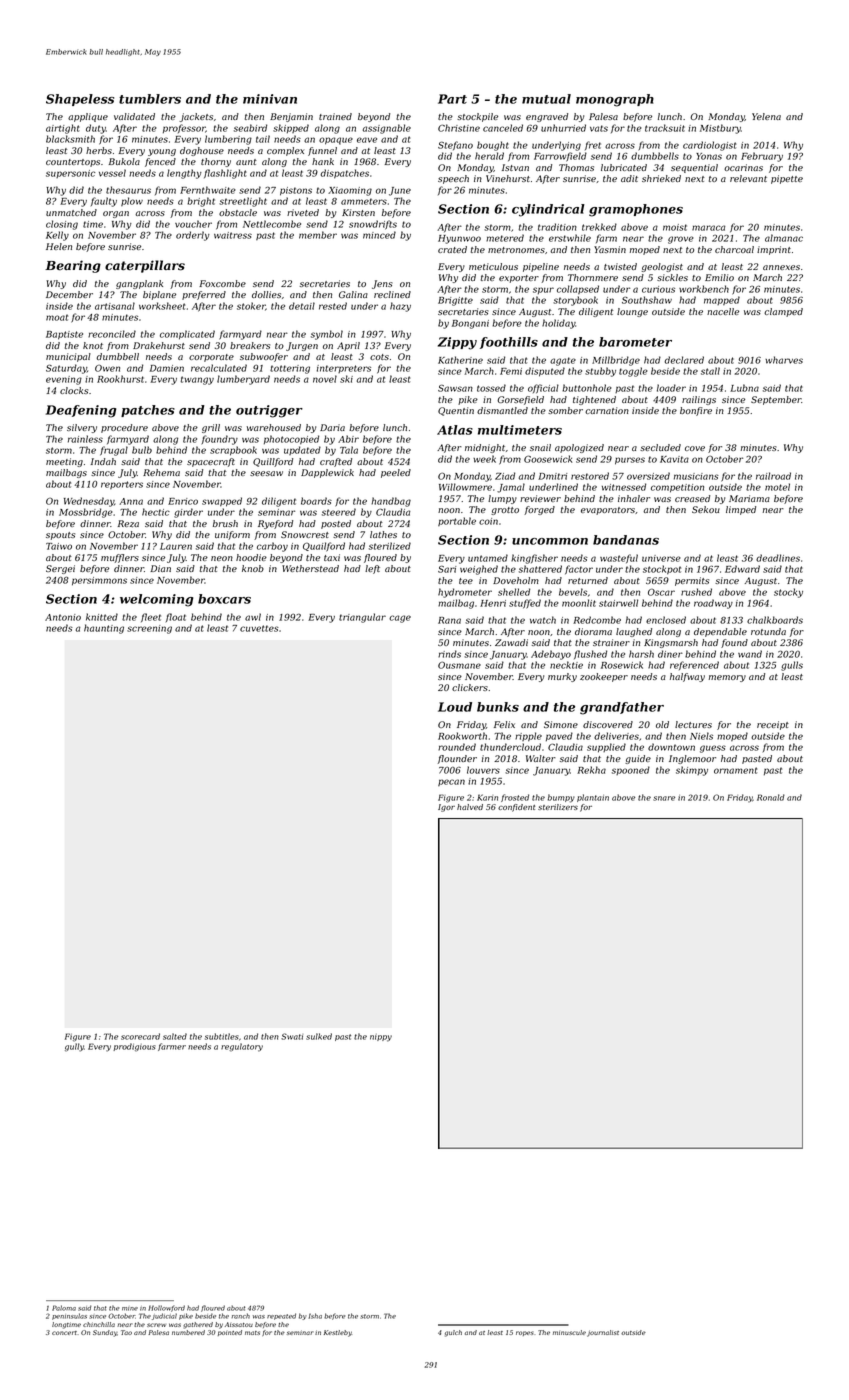 The width and height of the image is (849, 1400). Describe the element at coordinates (569, 1332) in the image. I see `minuscule` at that location.
